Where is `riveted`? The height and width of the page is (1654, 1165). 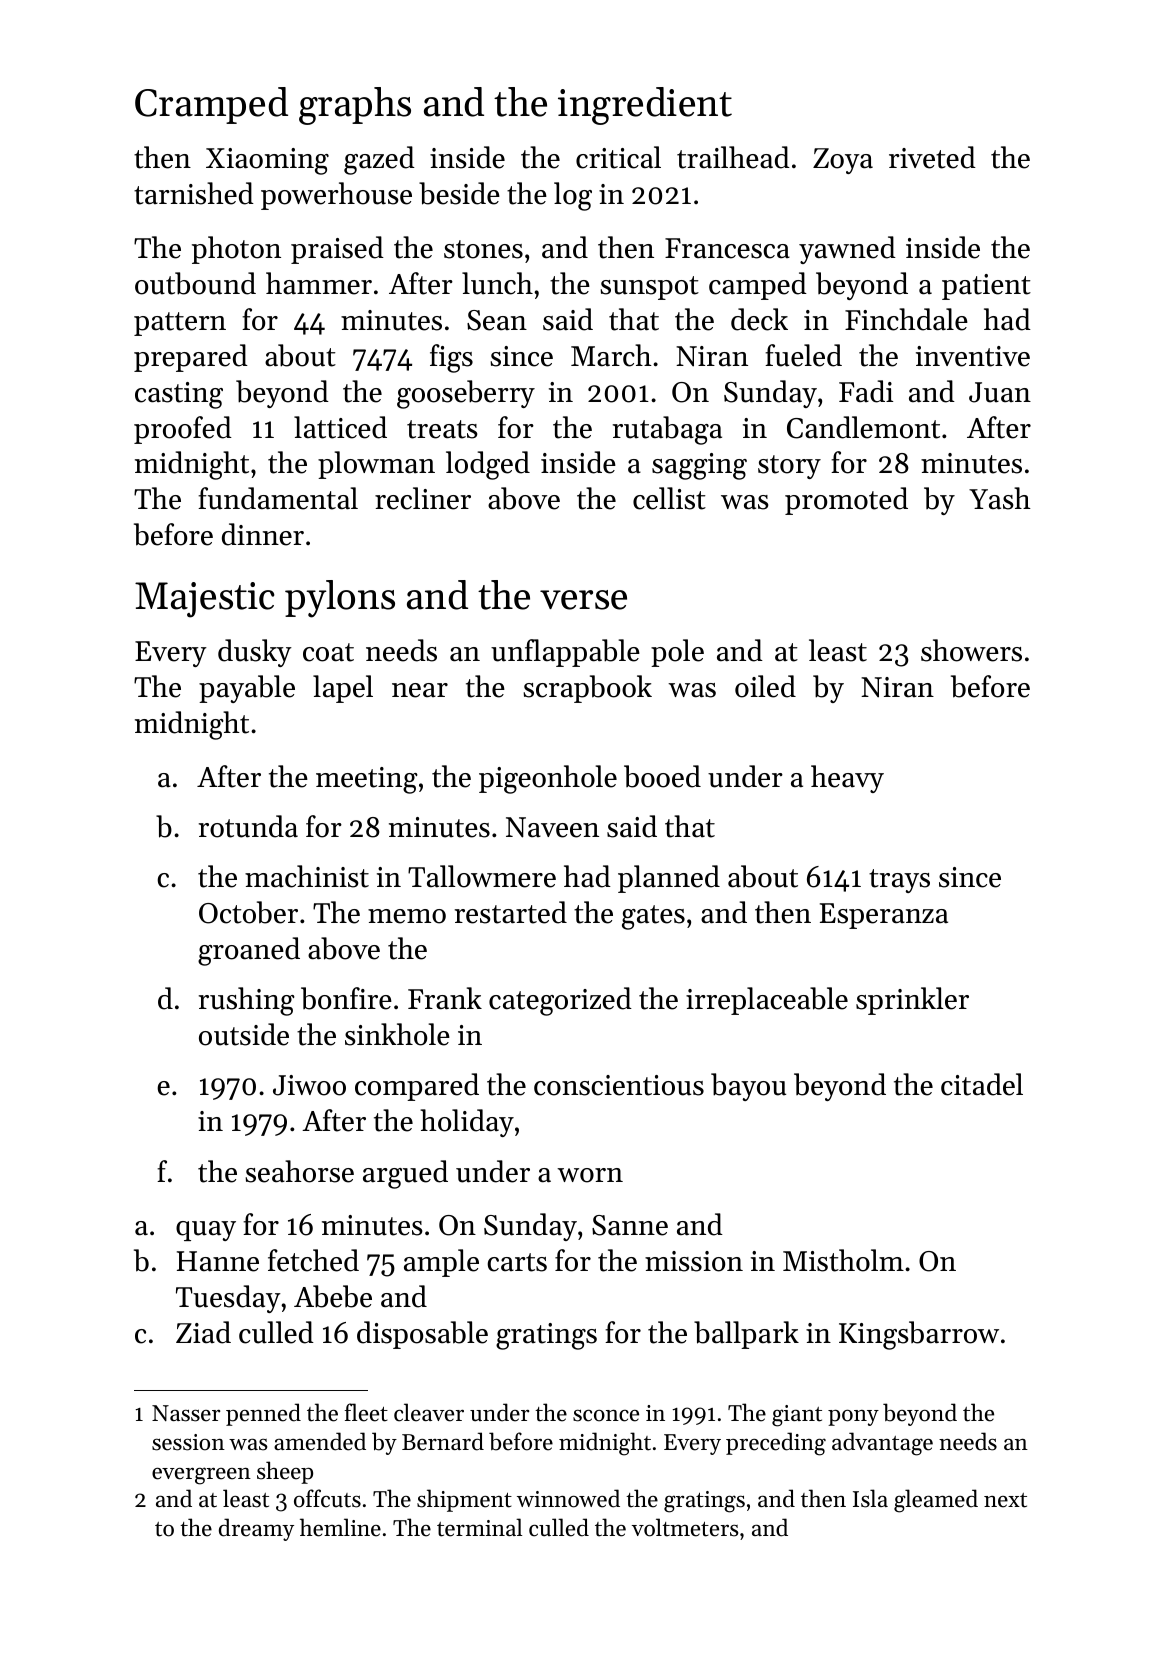
riveted is located at coordinates (932, 157).
